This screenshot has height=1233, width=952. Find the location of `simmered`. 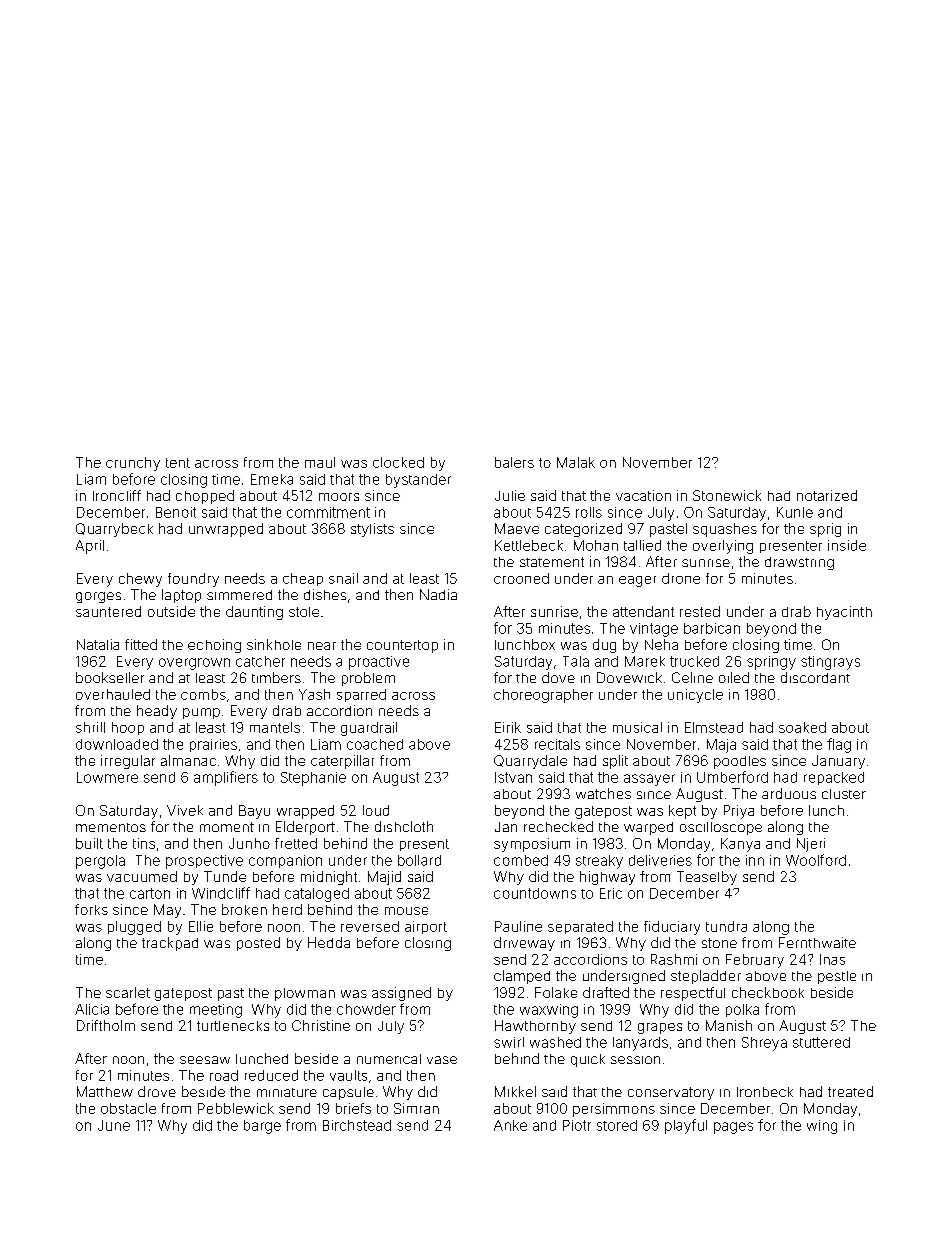

simmered is located at coordinates (239, 595).
